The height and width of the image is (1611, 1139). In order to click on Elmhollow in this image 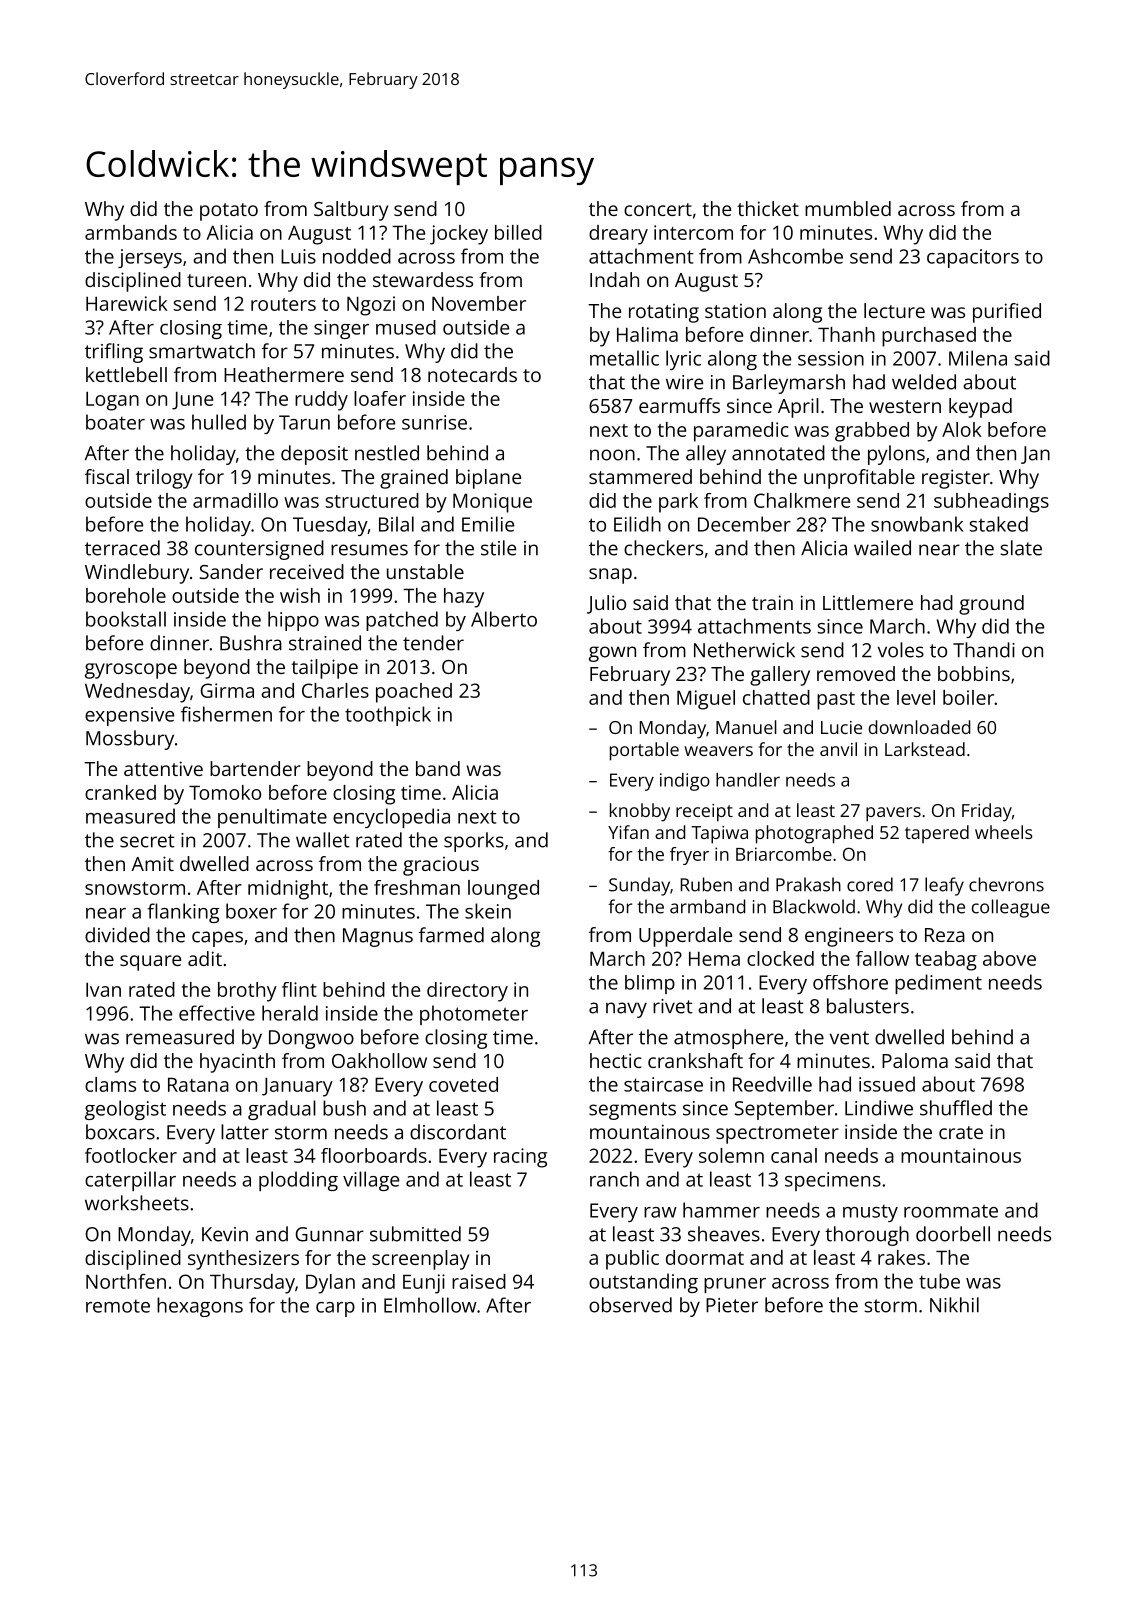, I will do `click(430, 1305)`.
